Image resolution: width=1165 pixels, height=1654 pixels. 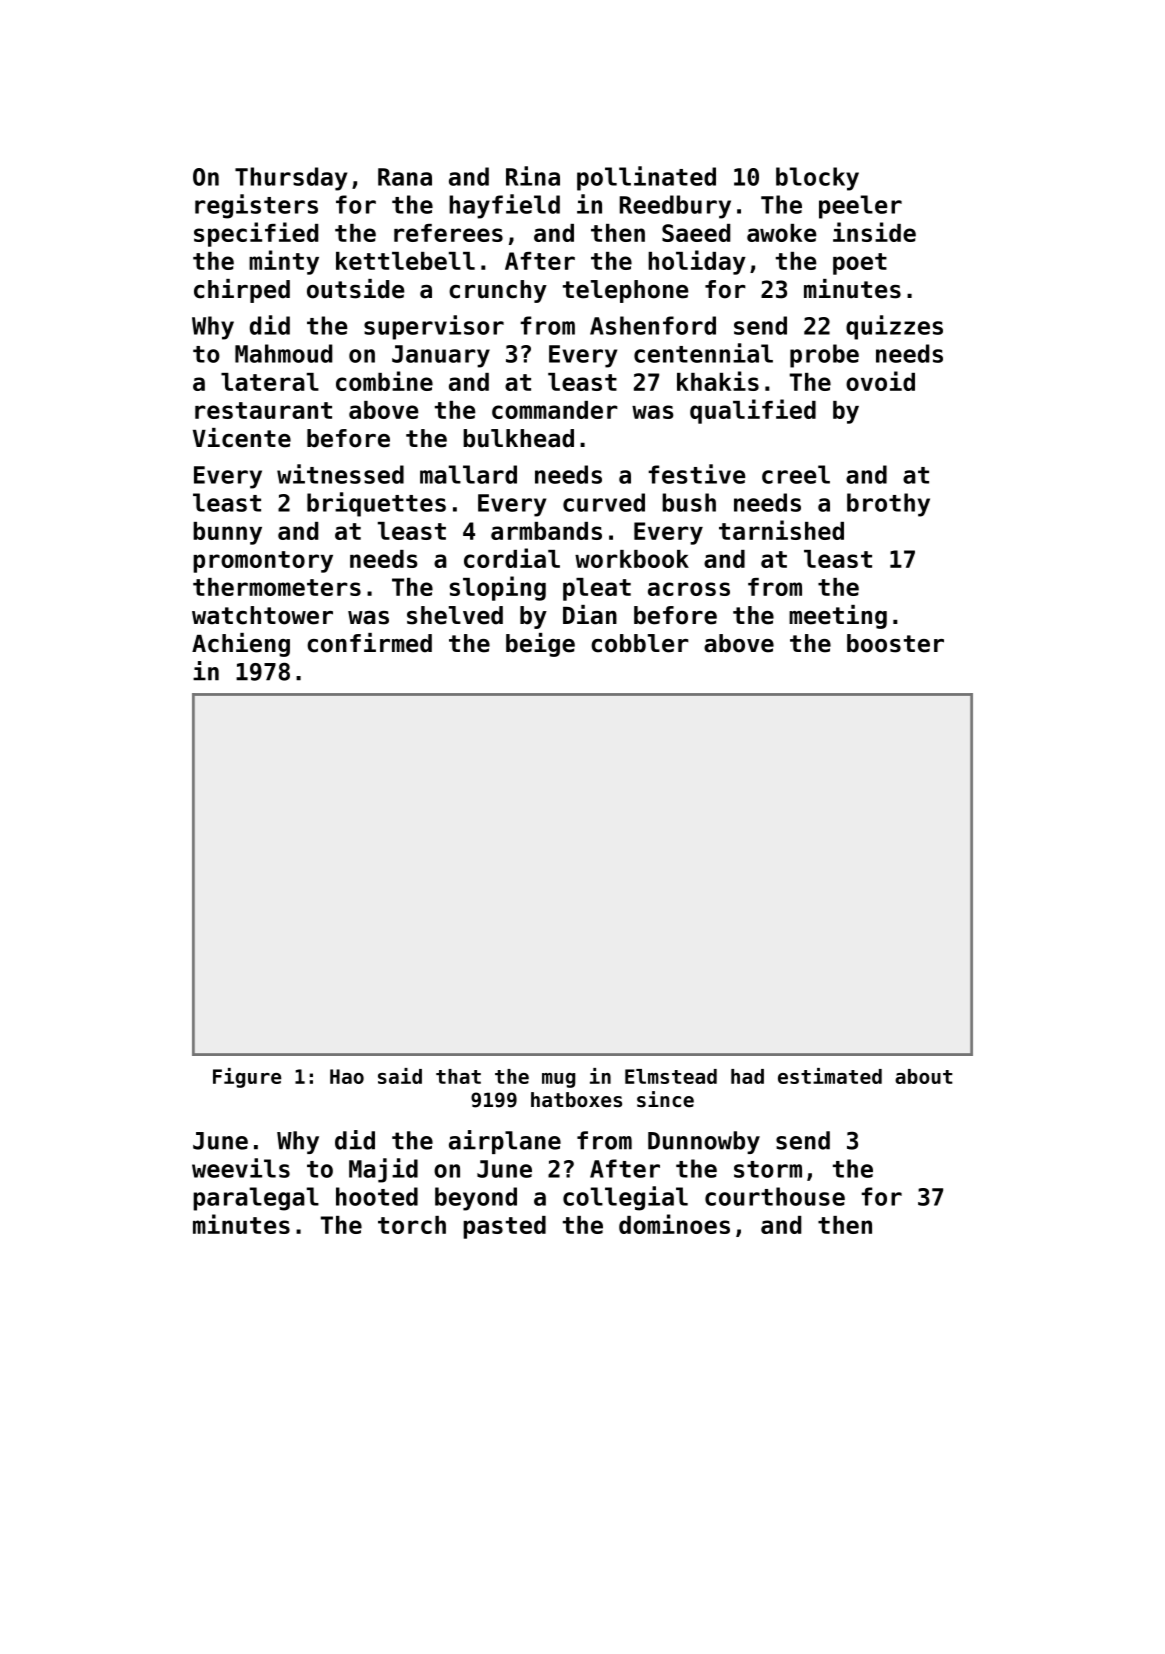 I want to click on Elmstead, so click(x=671, y=1076).
